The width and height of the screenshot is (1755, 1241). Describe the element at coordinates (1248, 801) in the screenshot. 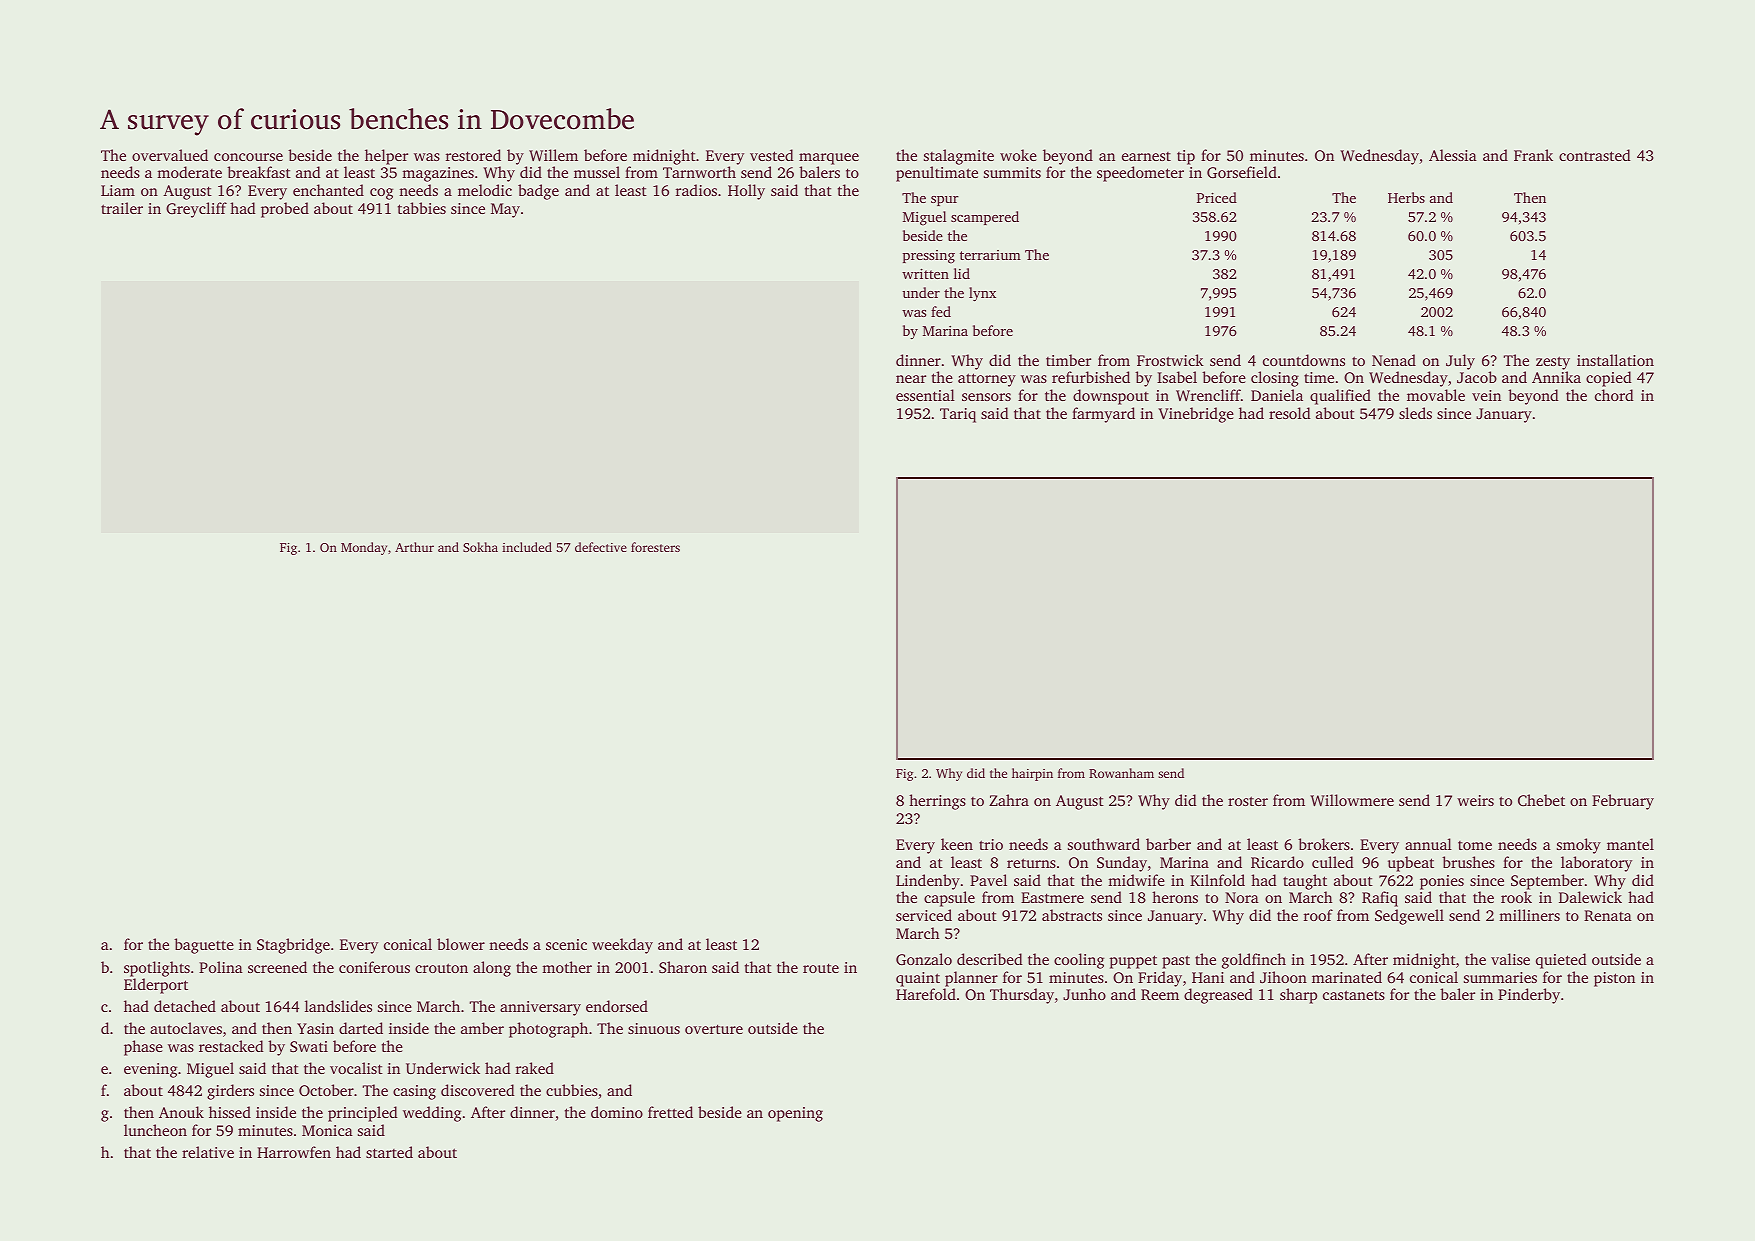

I see `roster` at that location.
